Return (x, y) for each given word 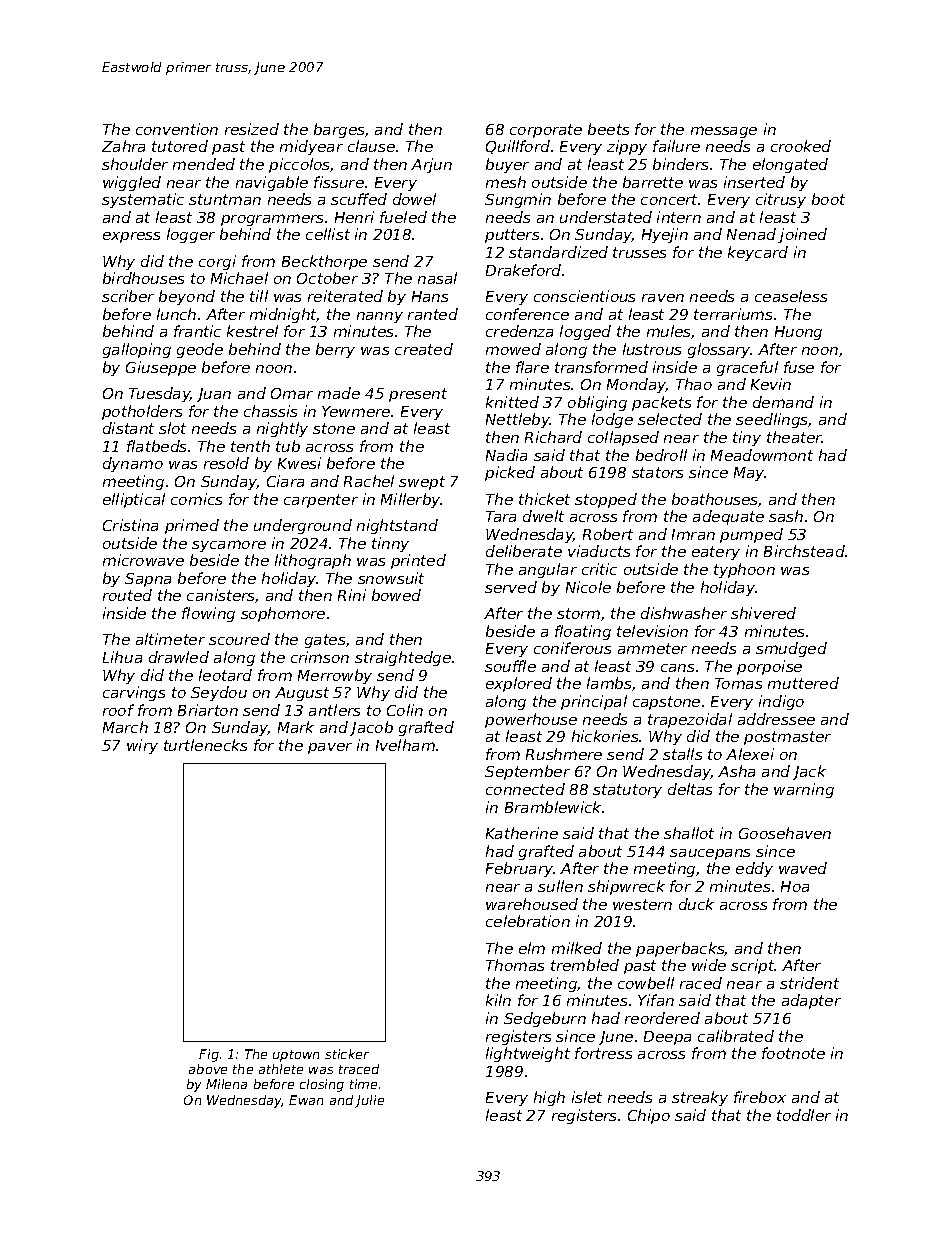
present (418, 395)
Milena (226, 1084)
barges (339, 130)
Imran (693, 534)
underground (303, 526)
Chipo (649, 1116)
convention (177, 129)
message (724, 132)
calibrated (736, 1036)
